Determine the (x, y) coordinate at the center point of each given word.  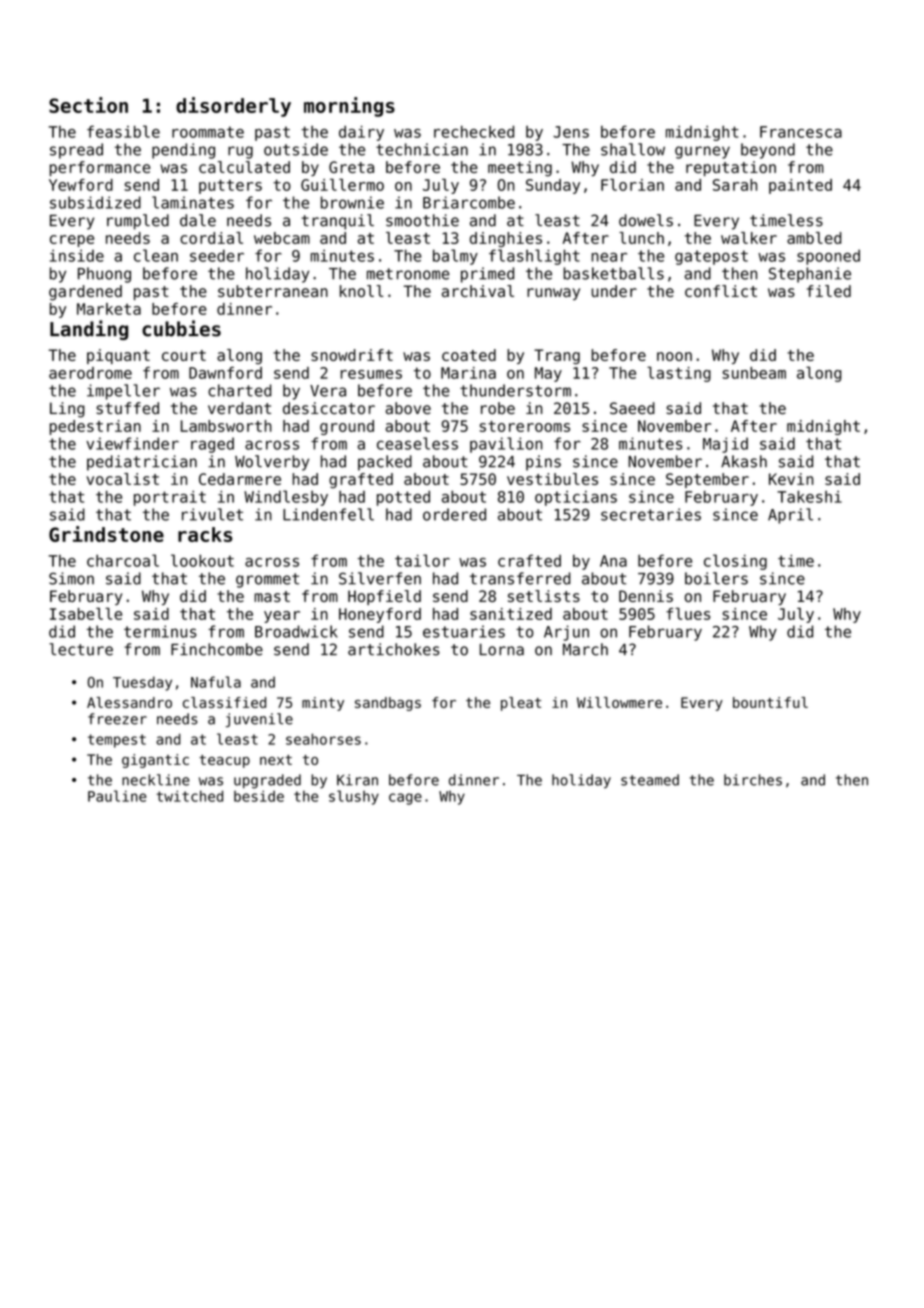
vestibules (552, 479)
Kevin (791, 479)
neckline (156, 780)
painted (800, 186)
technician (422, 149)
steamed (650, 780)
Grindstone (106, 534)
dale (198, 220)
